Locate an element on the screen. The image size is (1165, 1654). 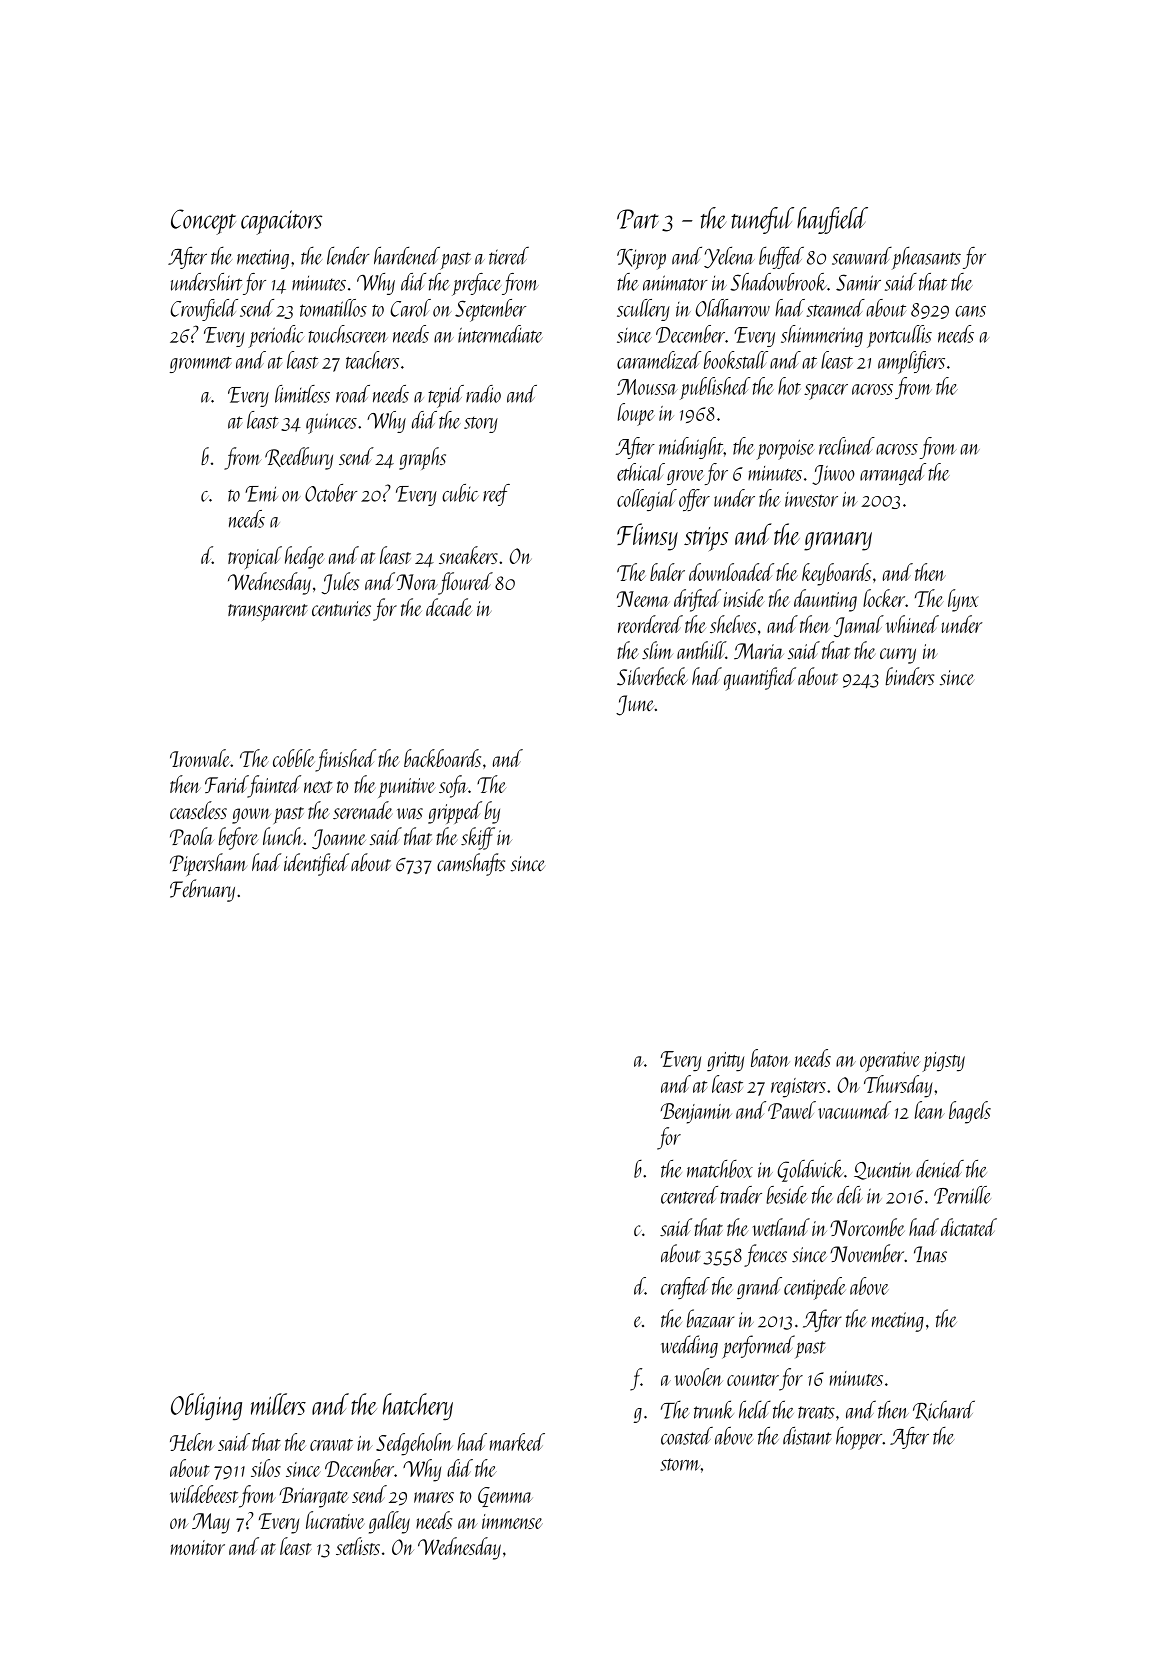
Concept is located at coordinates (203, 222).
